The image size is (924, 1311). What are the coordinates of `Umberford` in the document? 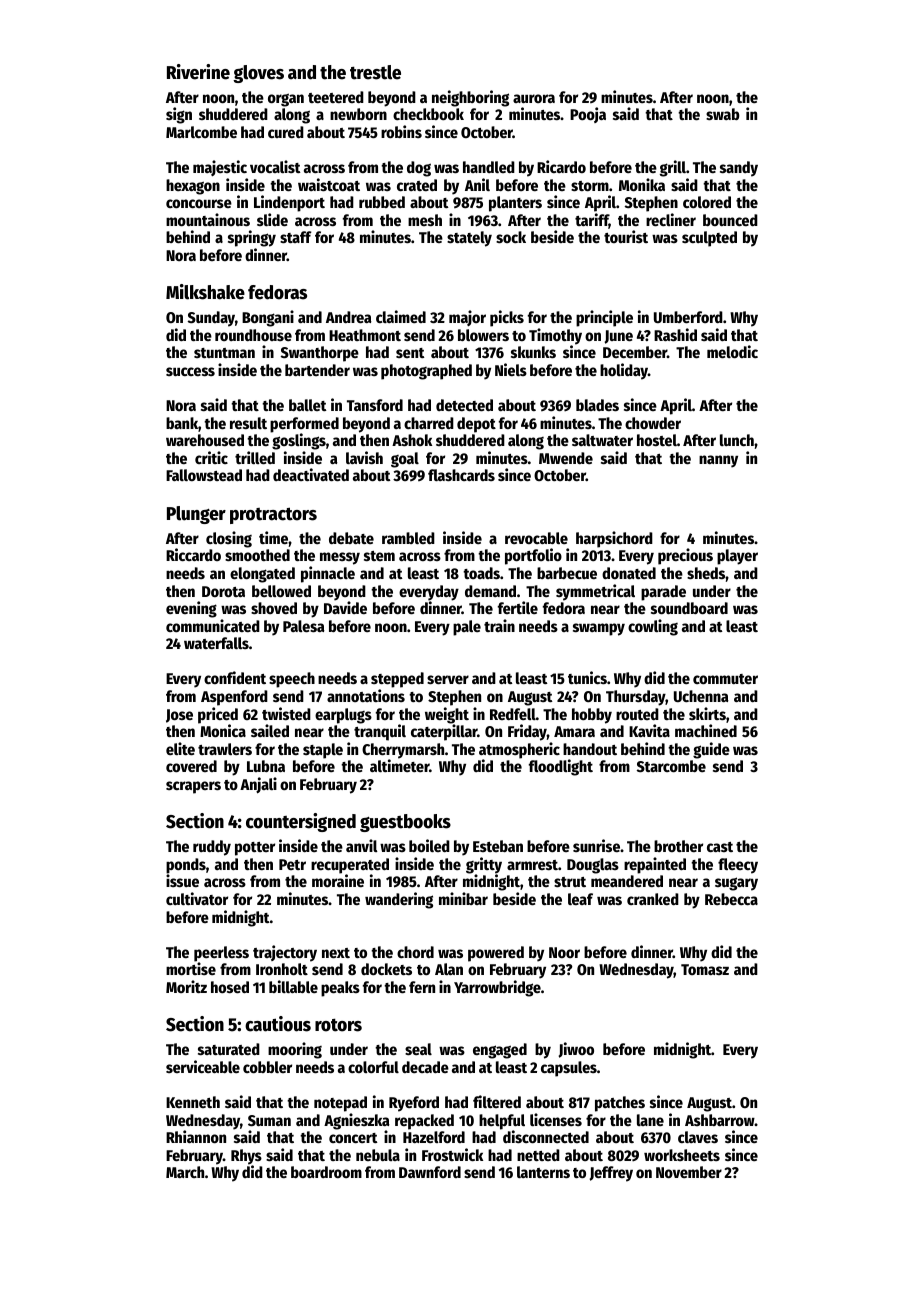 It's located at (688, 317).
